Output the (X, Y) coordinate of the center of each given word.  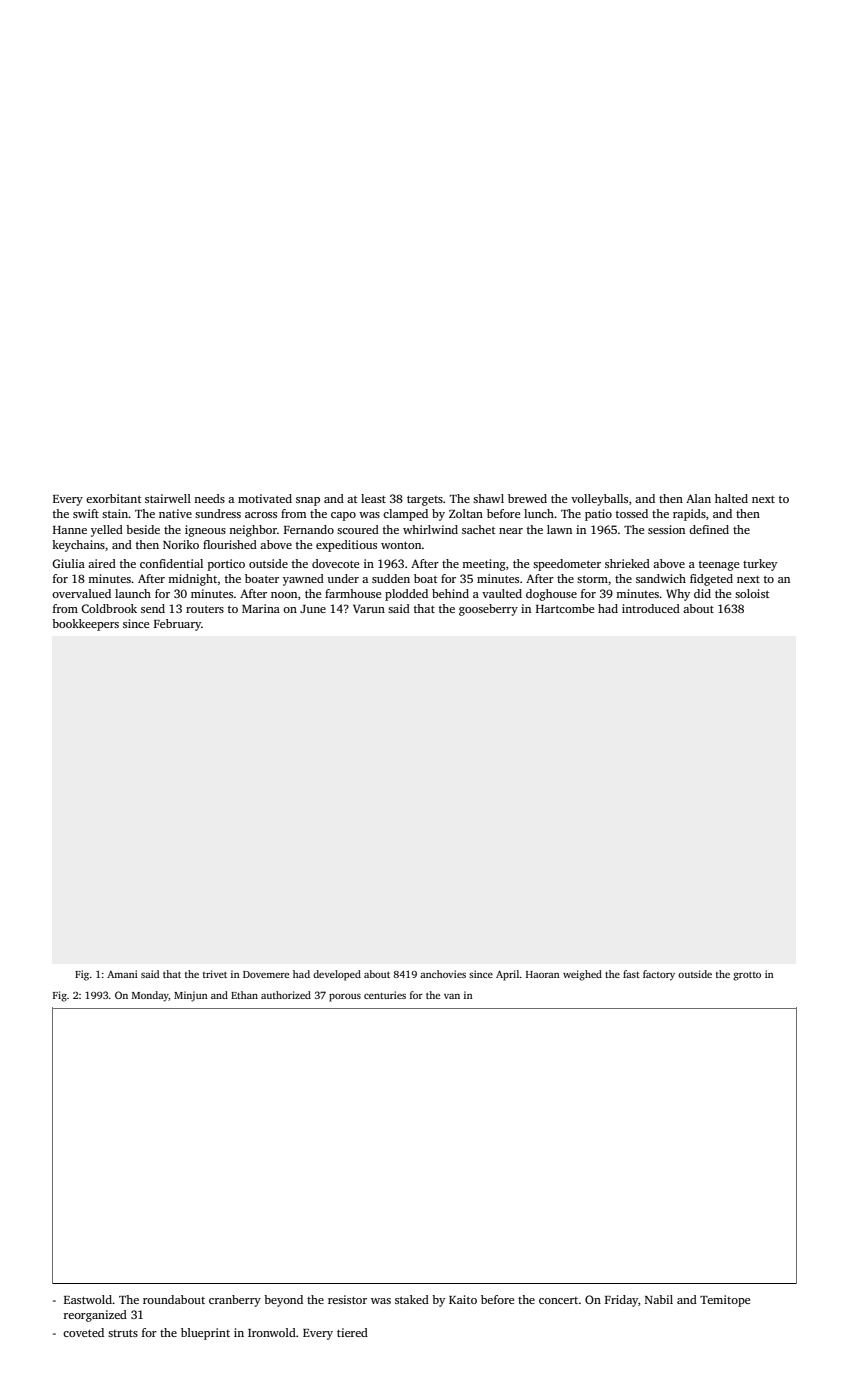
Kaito (463, 1299)
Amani (122, 974)
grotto (747, 976)
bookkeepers (85, 625)
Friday (621, 1301)
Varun (369, 608)
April (507, 975)
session (666, 529)
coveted (83, 1332)
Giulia (68, 563)
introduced (651, 608)
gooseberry (488, 610)
